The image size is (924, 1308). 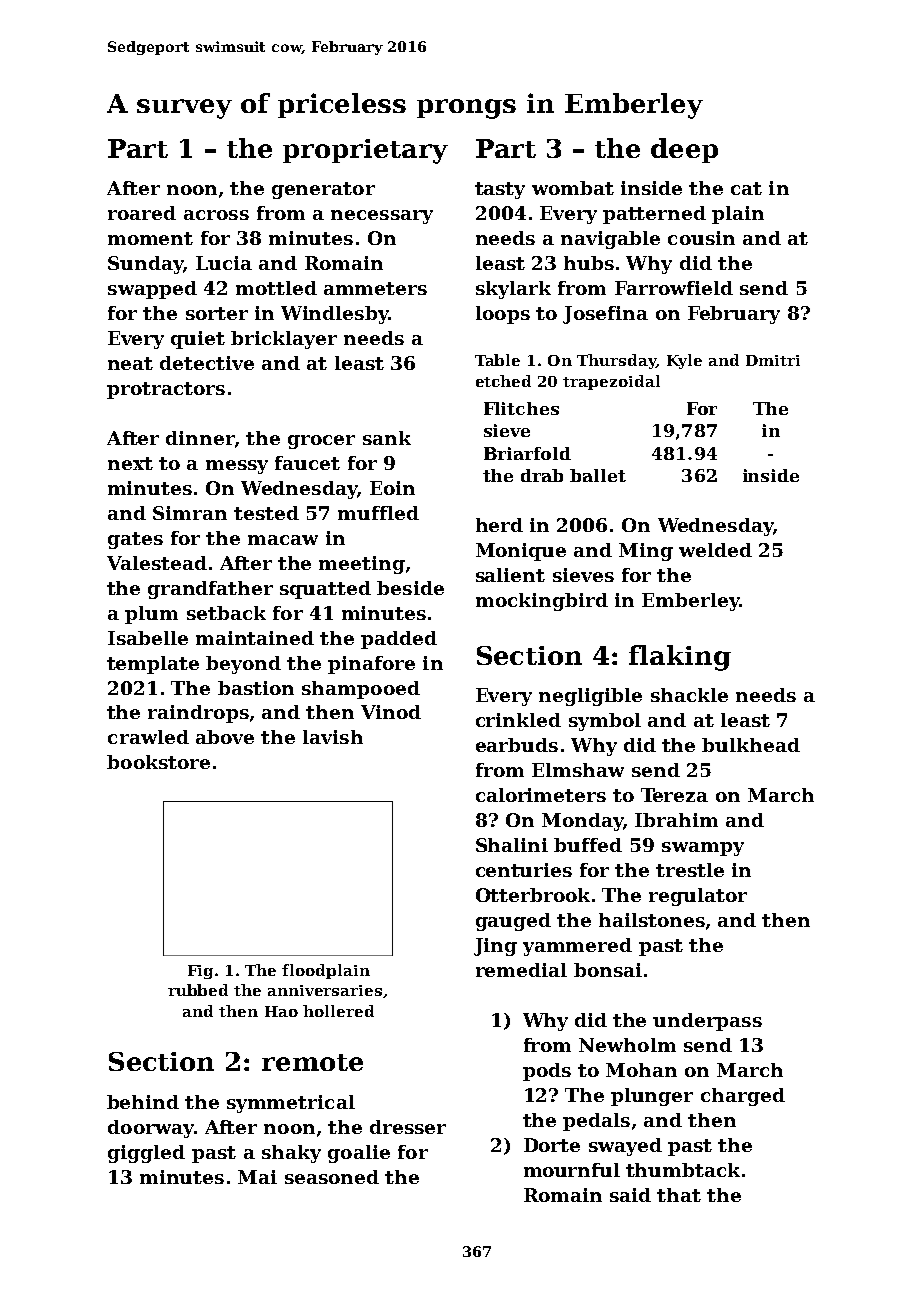 What do you see at coordinates (284, 340) in the page?
I see `bricklayer` at bounding box center [284, 340].
